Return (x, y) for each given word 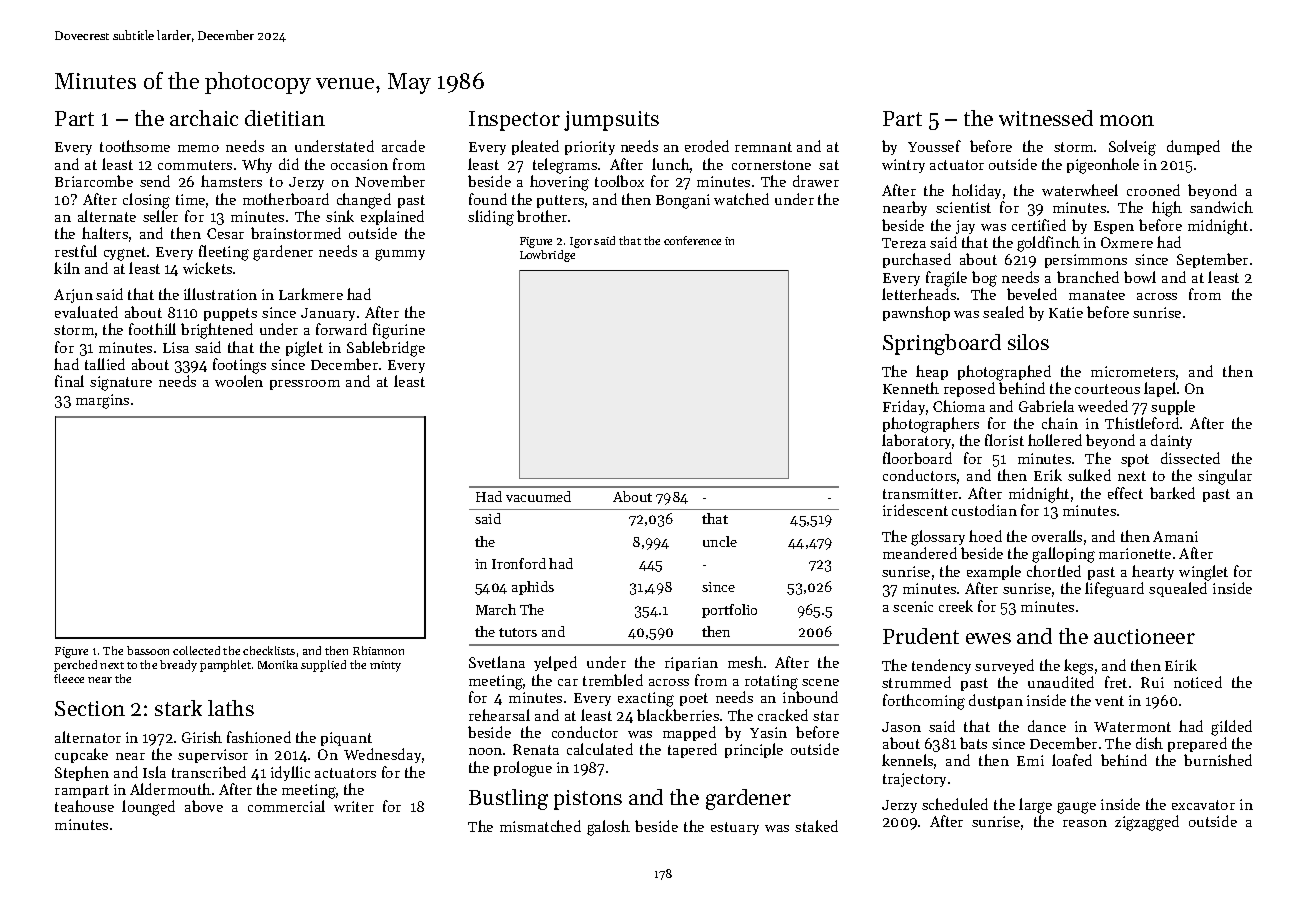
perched (75, 666)
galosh (608, 828)
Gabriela (1046, 406)
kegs (1078, 667)
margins (102, 401)
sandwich (1221, 207)
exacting (646, 699)
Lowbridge (547, 256)
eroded (707, 146)
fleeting (224, 253)
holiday (976, 191)
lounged (148, 808)
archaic (204, 118)
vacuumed (538, 496)
